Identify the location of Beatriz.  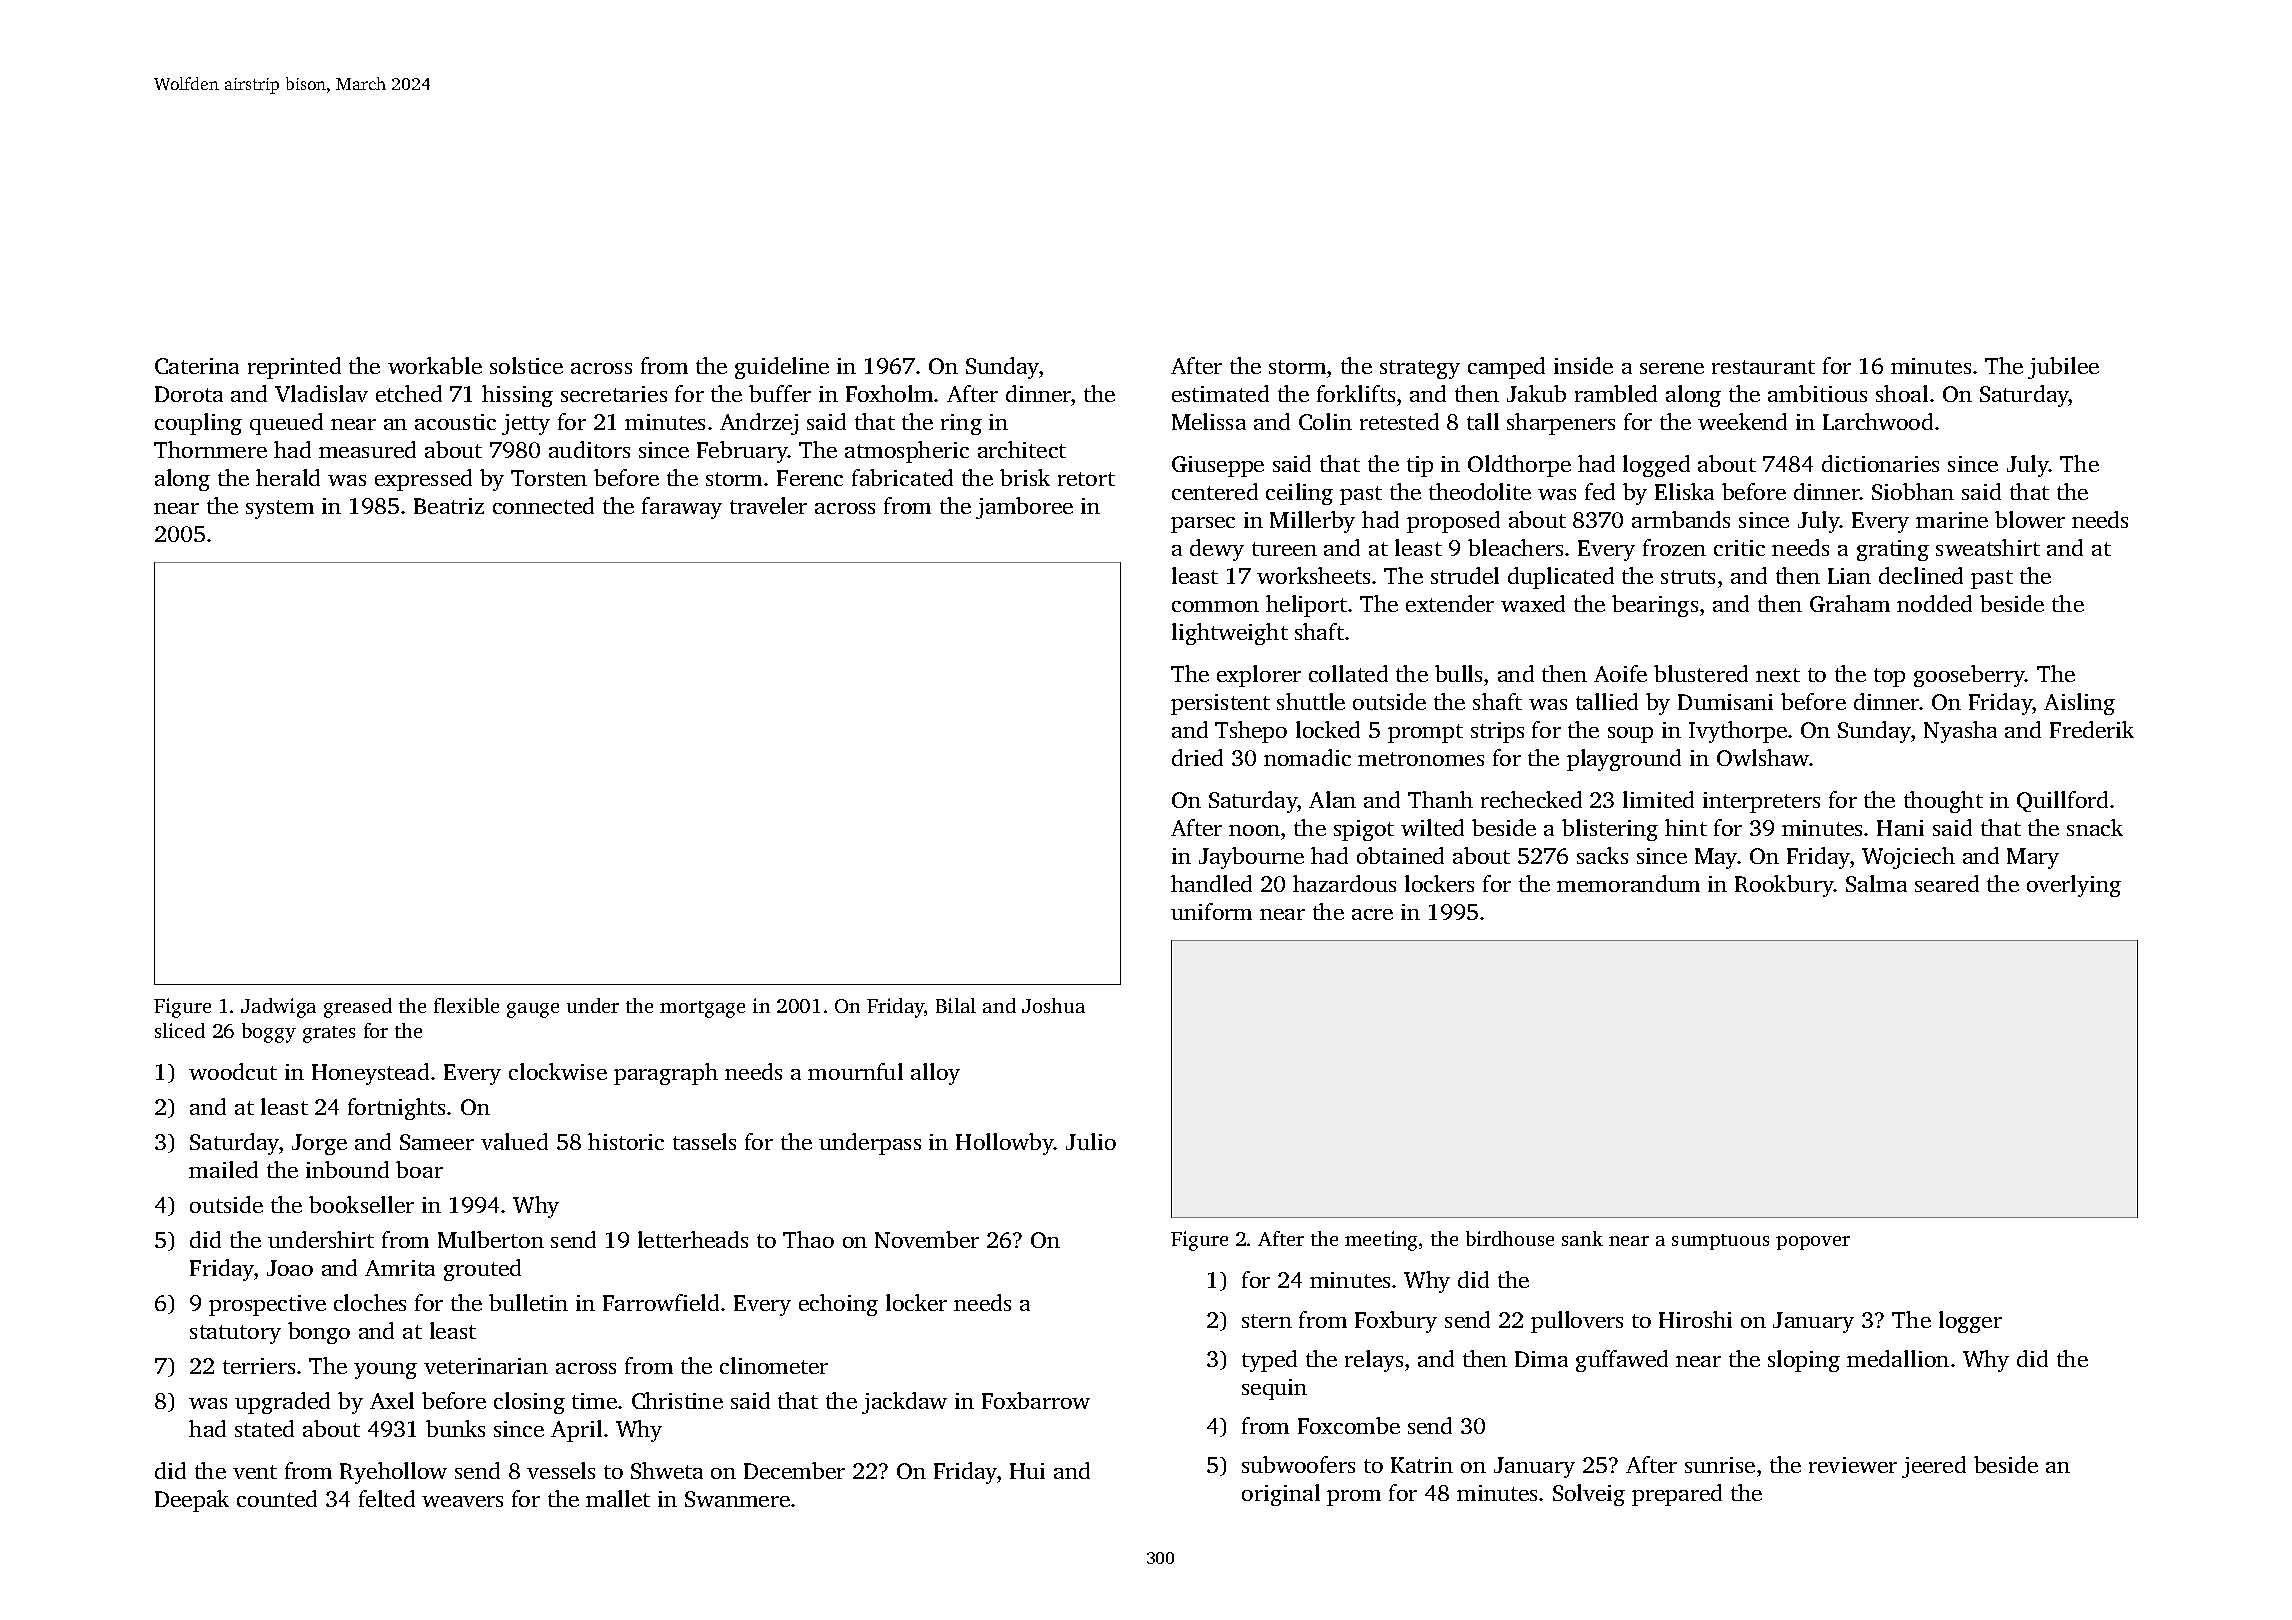
(449, 506).
